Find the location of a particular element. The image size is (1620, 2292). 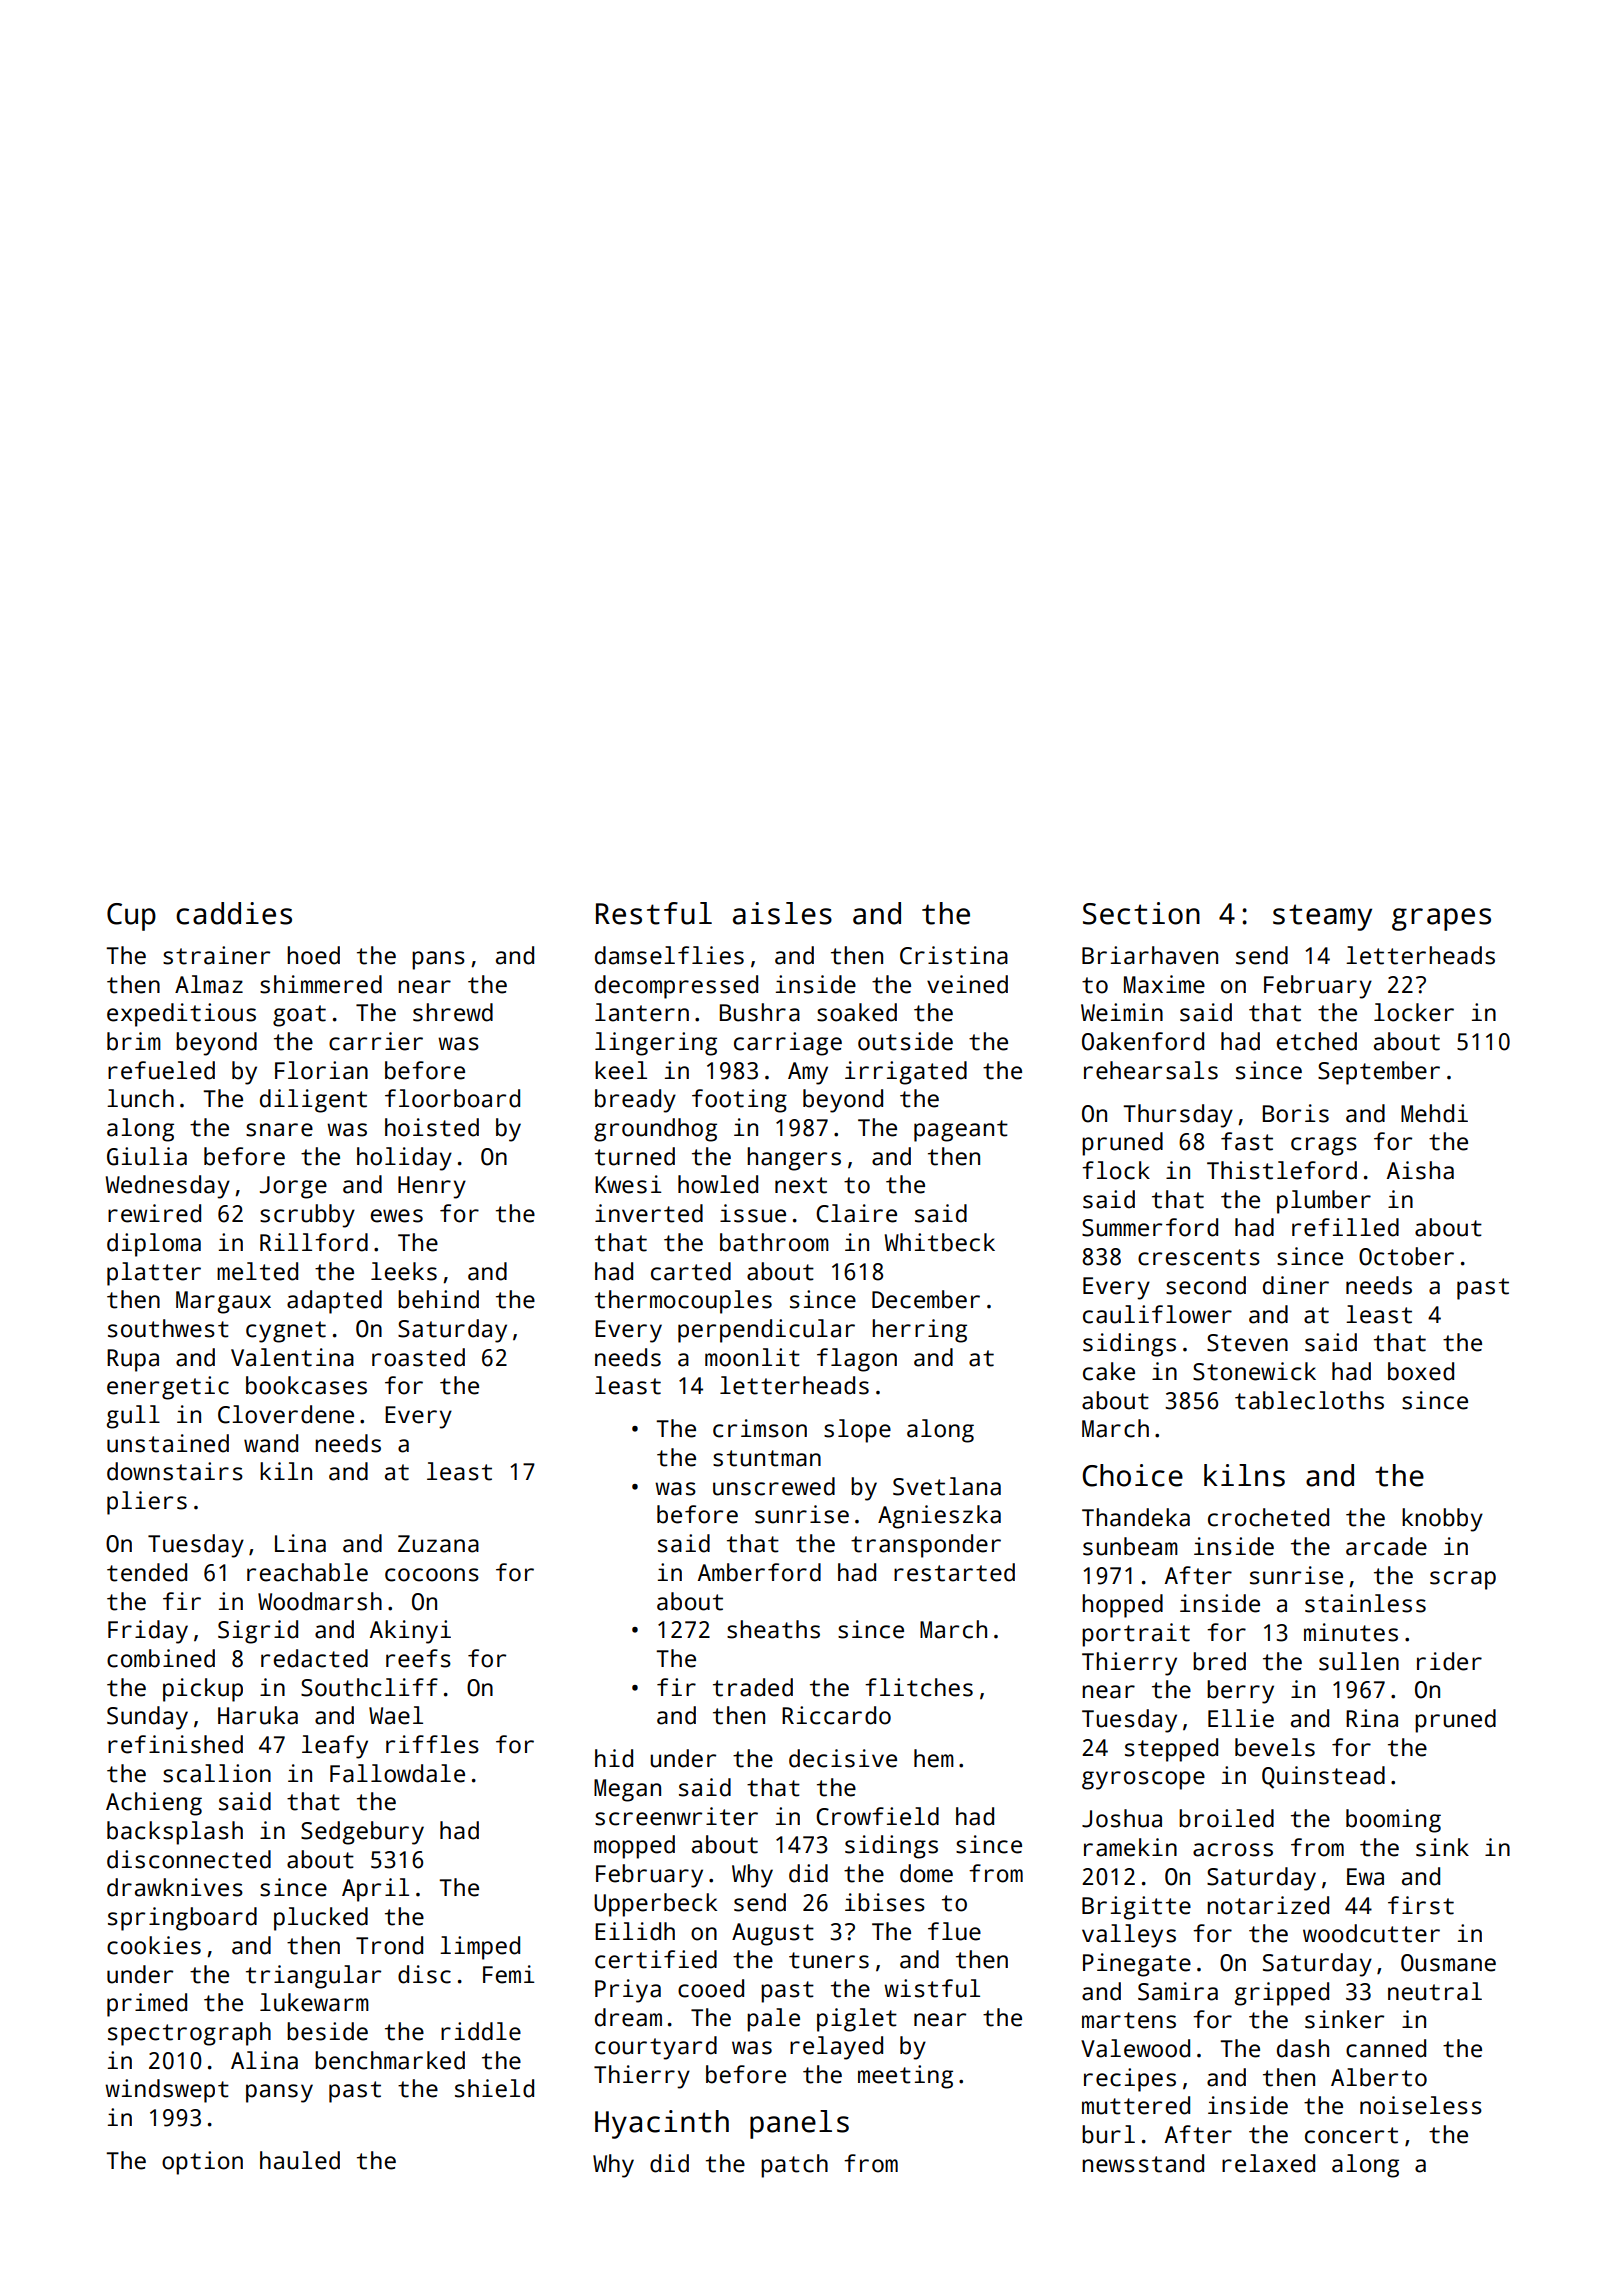

first is located at coordinates (1421, 1905).
